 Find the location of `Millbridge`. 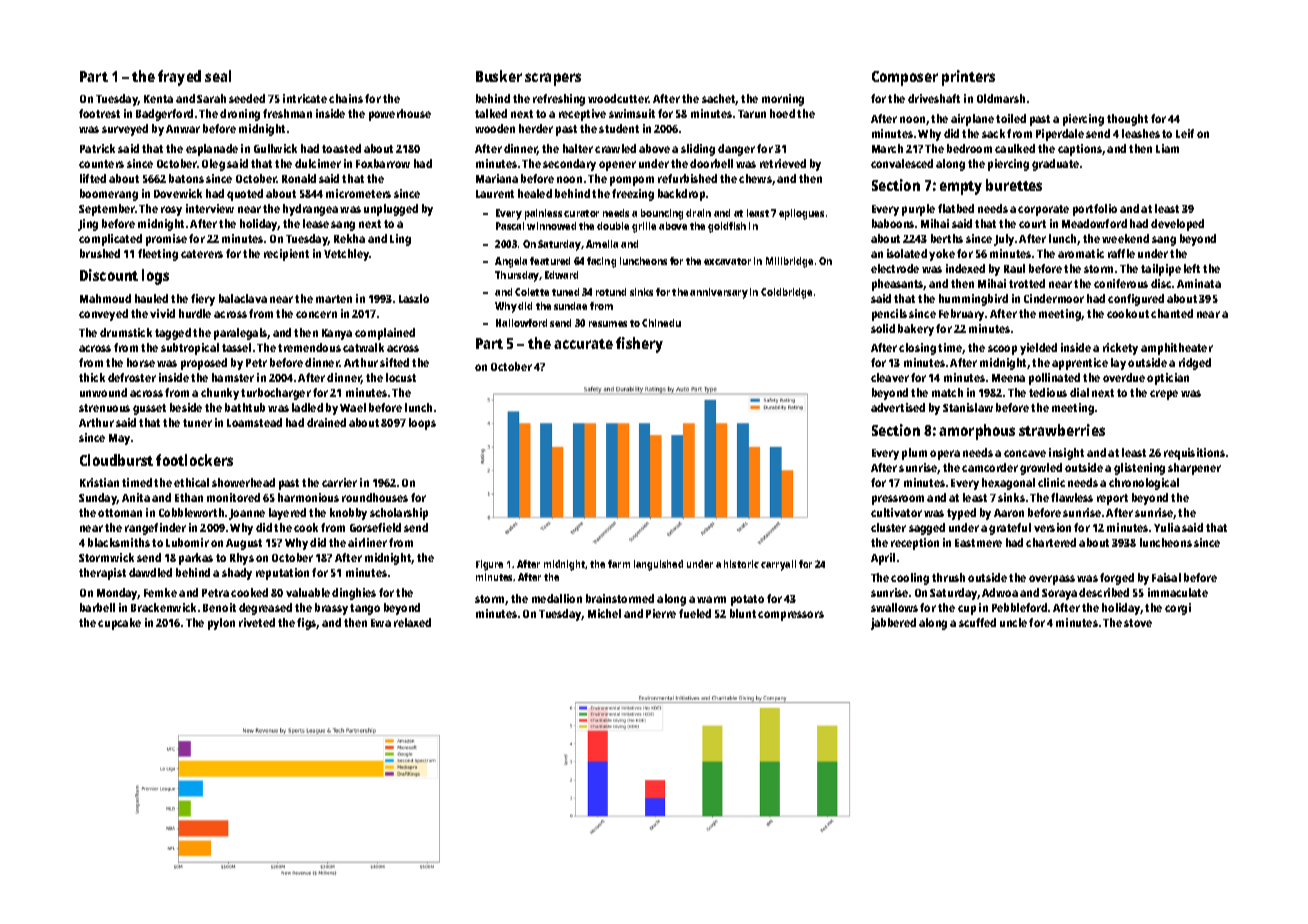

Millbridge is located at coordinates (789, 262).
